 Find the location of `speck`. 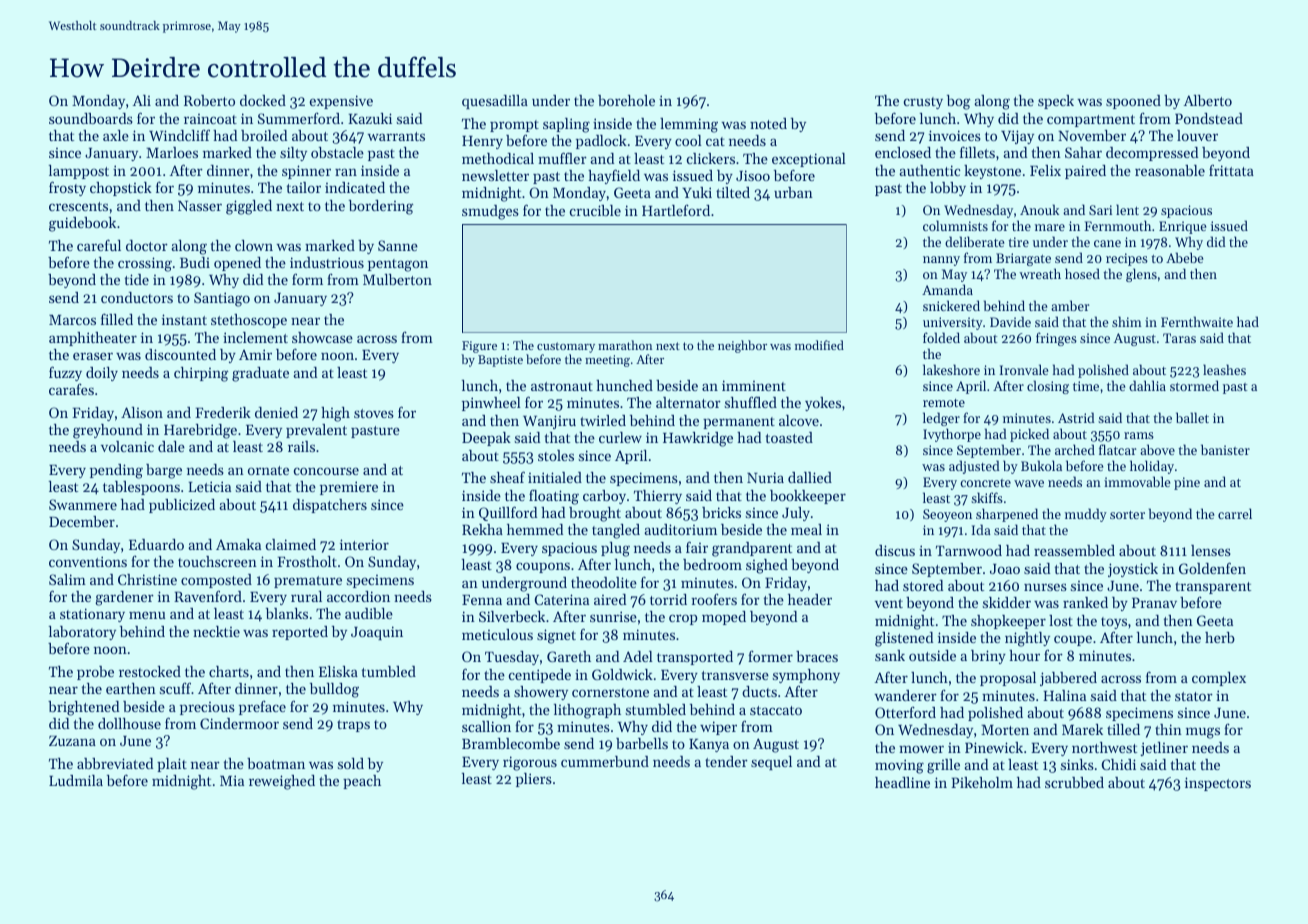

speck is located at coordinates (1056, 102).
